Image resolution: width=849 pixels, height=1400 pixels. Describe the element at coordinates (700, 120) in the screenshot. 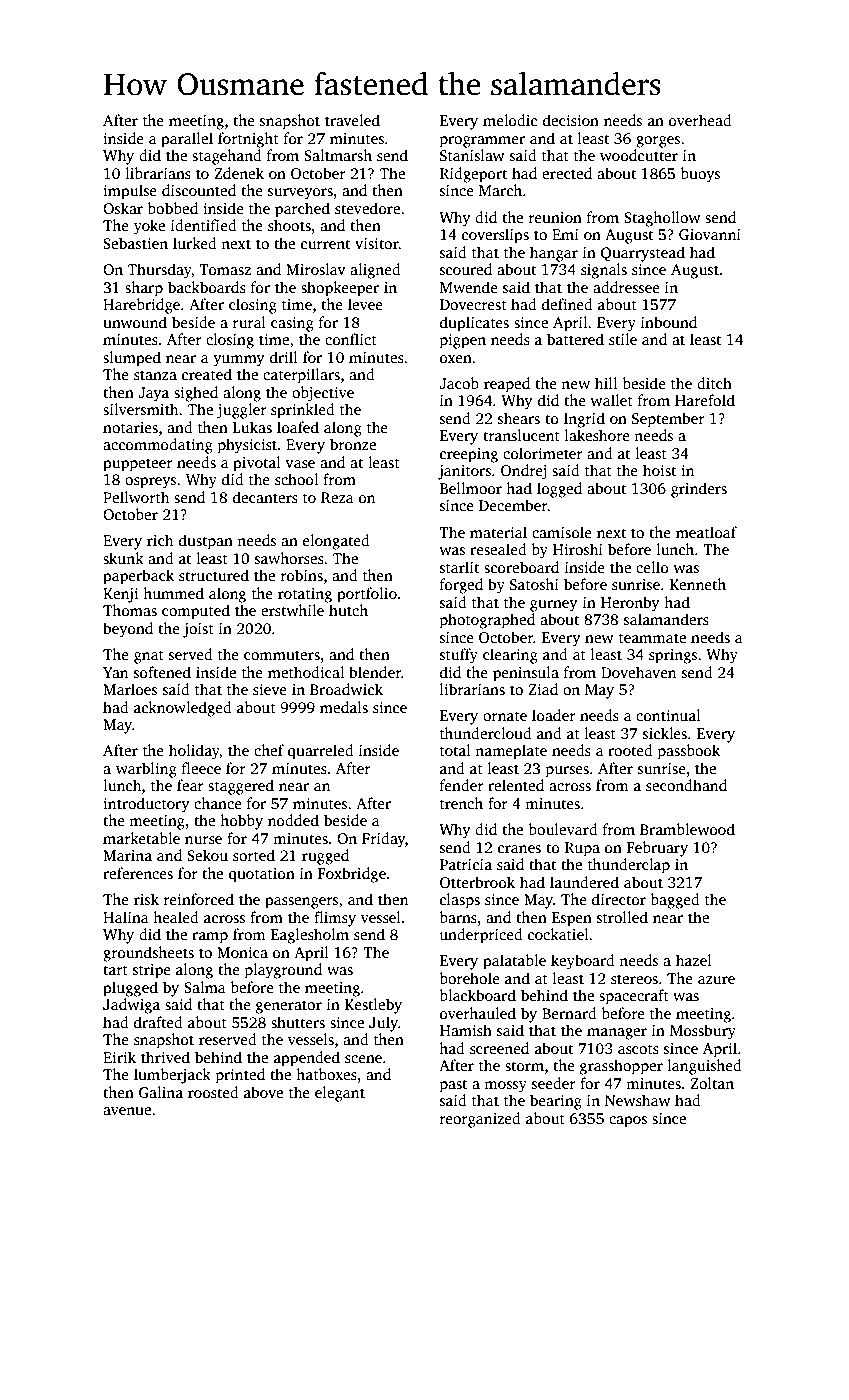

I see `overhead` at that location.
